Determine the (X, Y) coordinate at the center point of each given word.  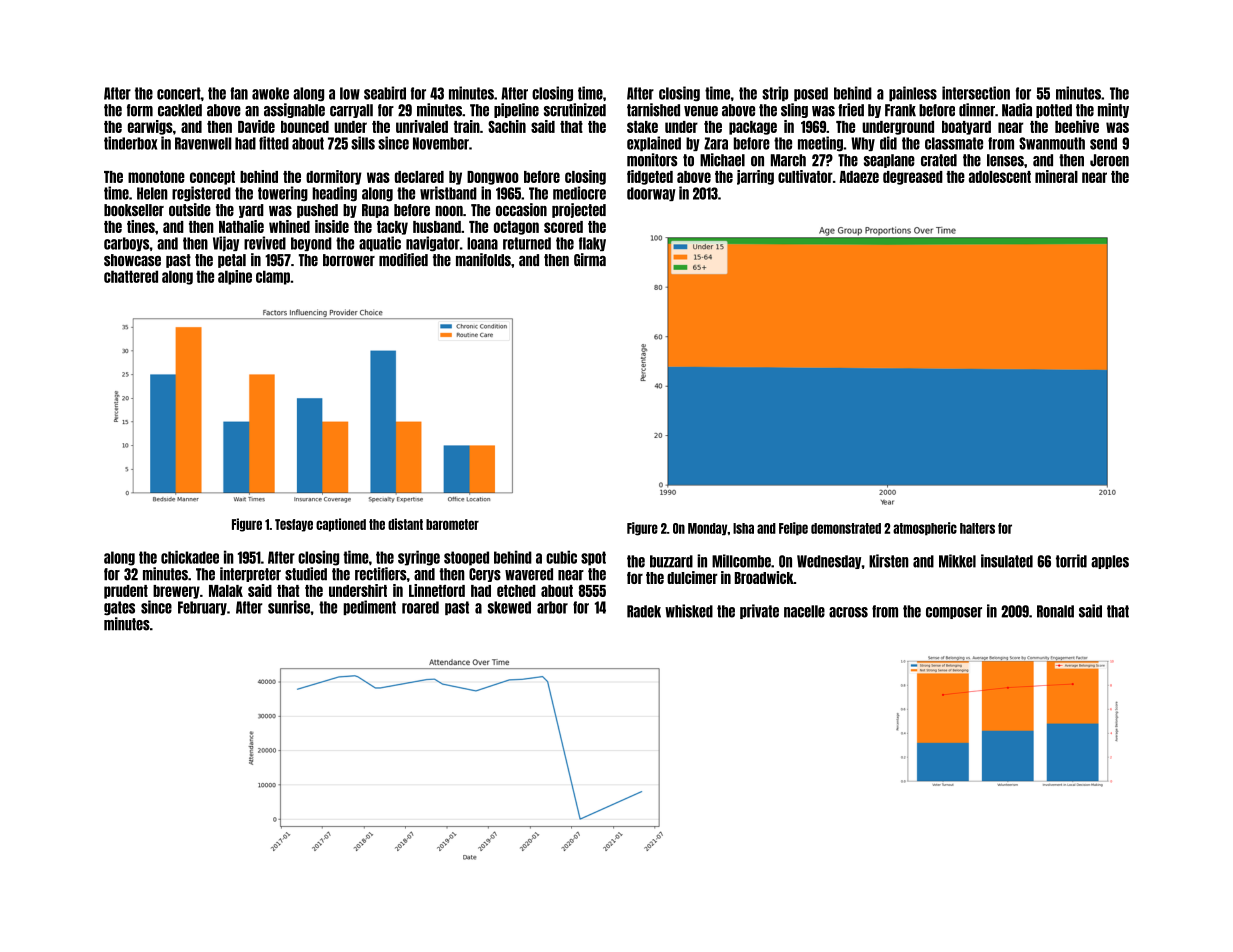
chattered (131, 276)
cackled (180, 110)
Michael (722, 160)
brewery (176, 592)
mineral (1056, 176)
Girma (590, 259)
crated (939, 160)
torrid (1071, 561)
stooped (466, 558)
